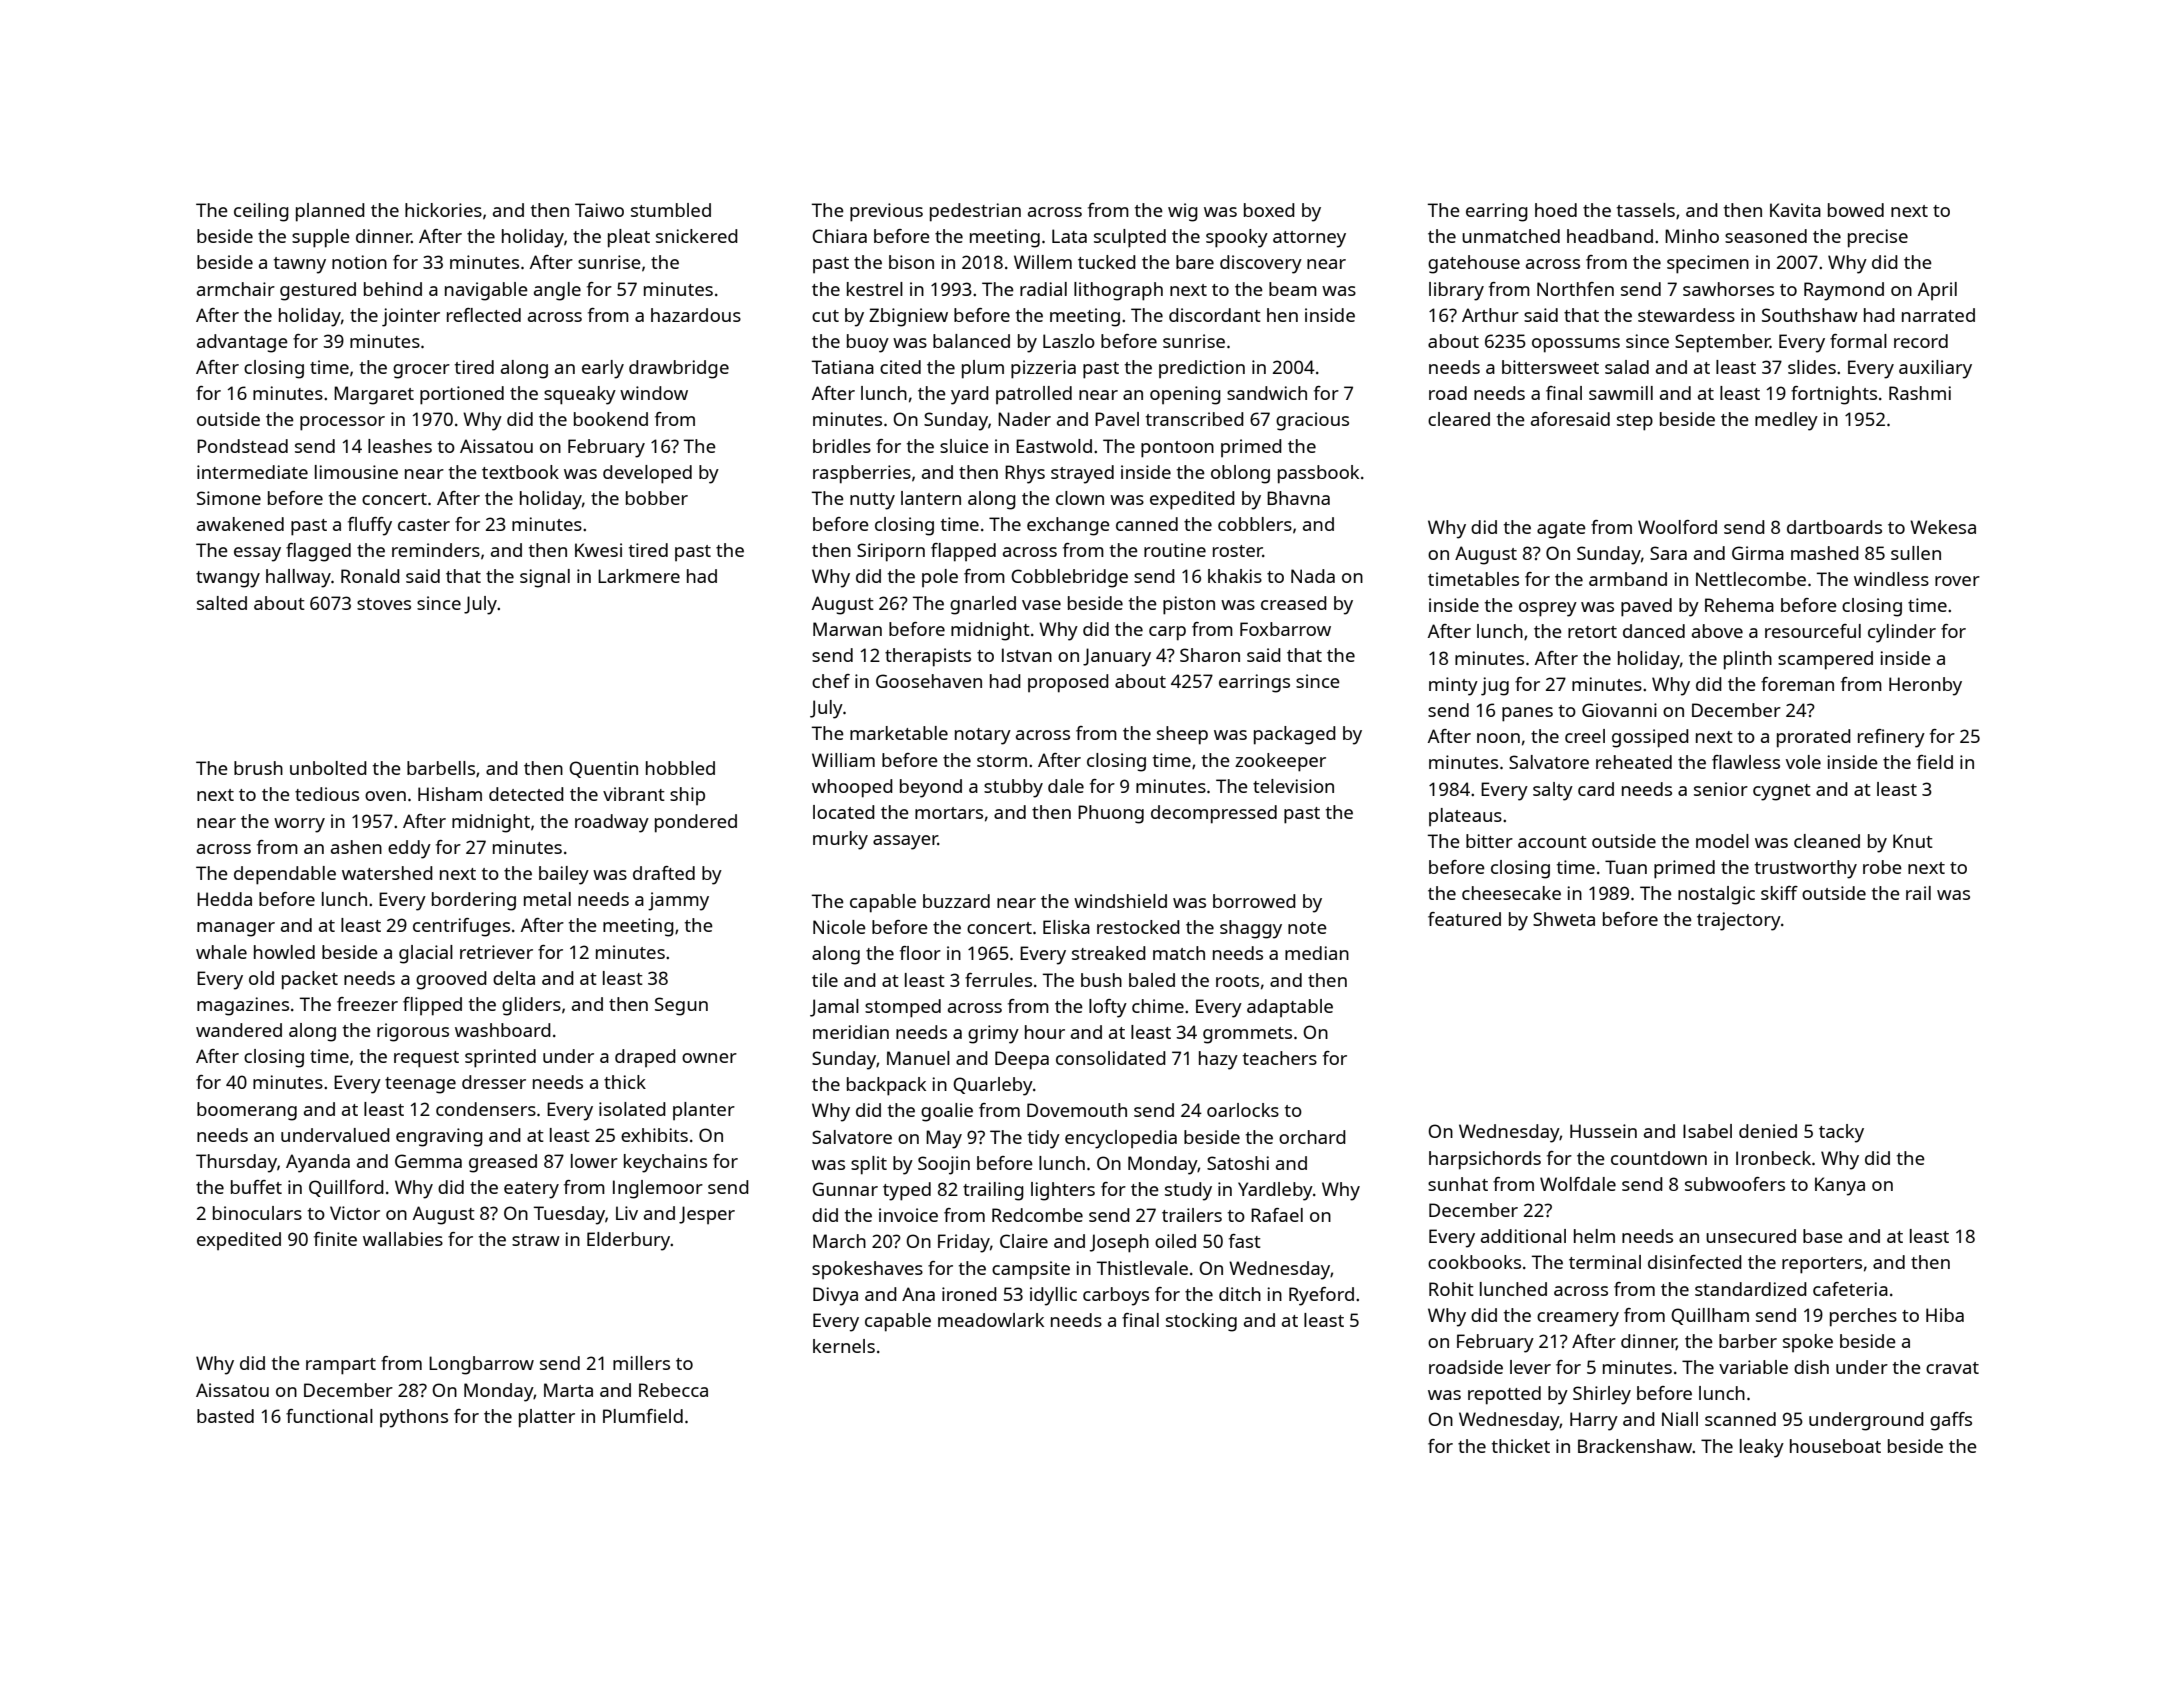 Image resolution: width=2178 pixels, height=1683 pixels. Describe the element at coordinates (1504, 1395) in the page. I see `repotted` at that location.
